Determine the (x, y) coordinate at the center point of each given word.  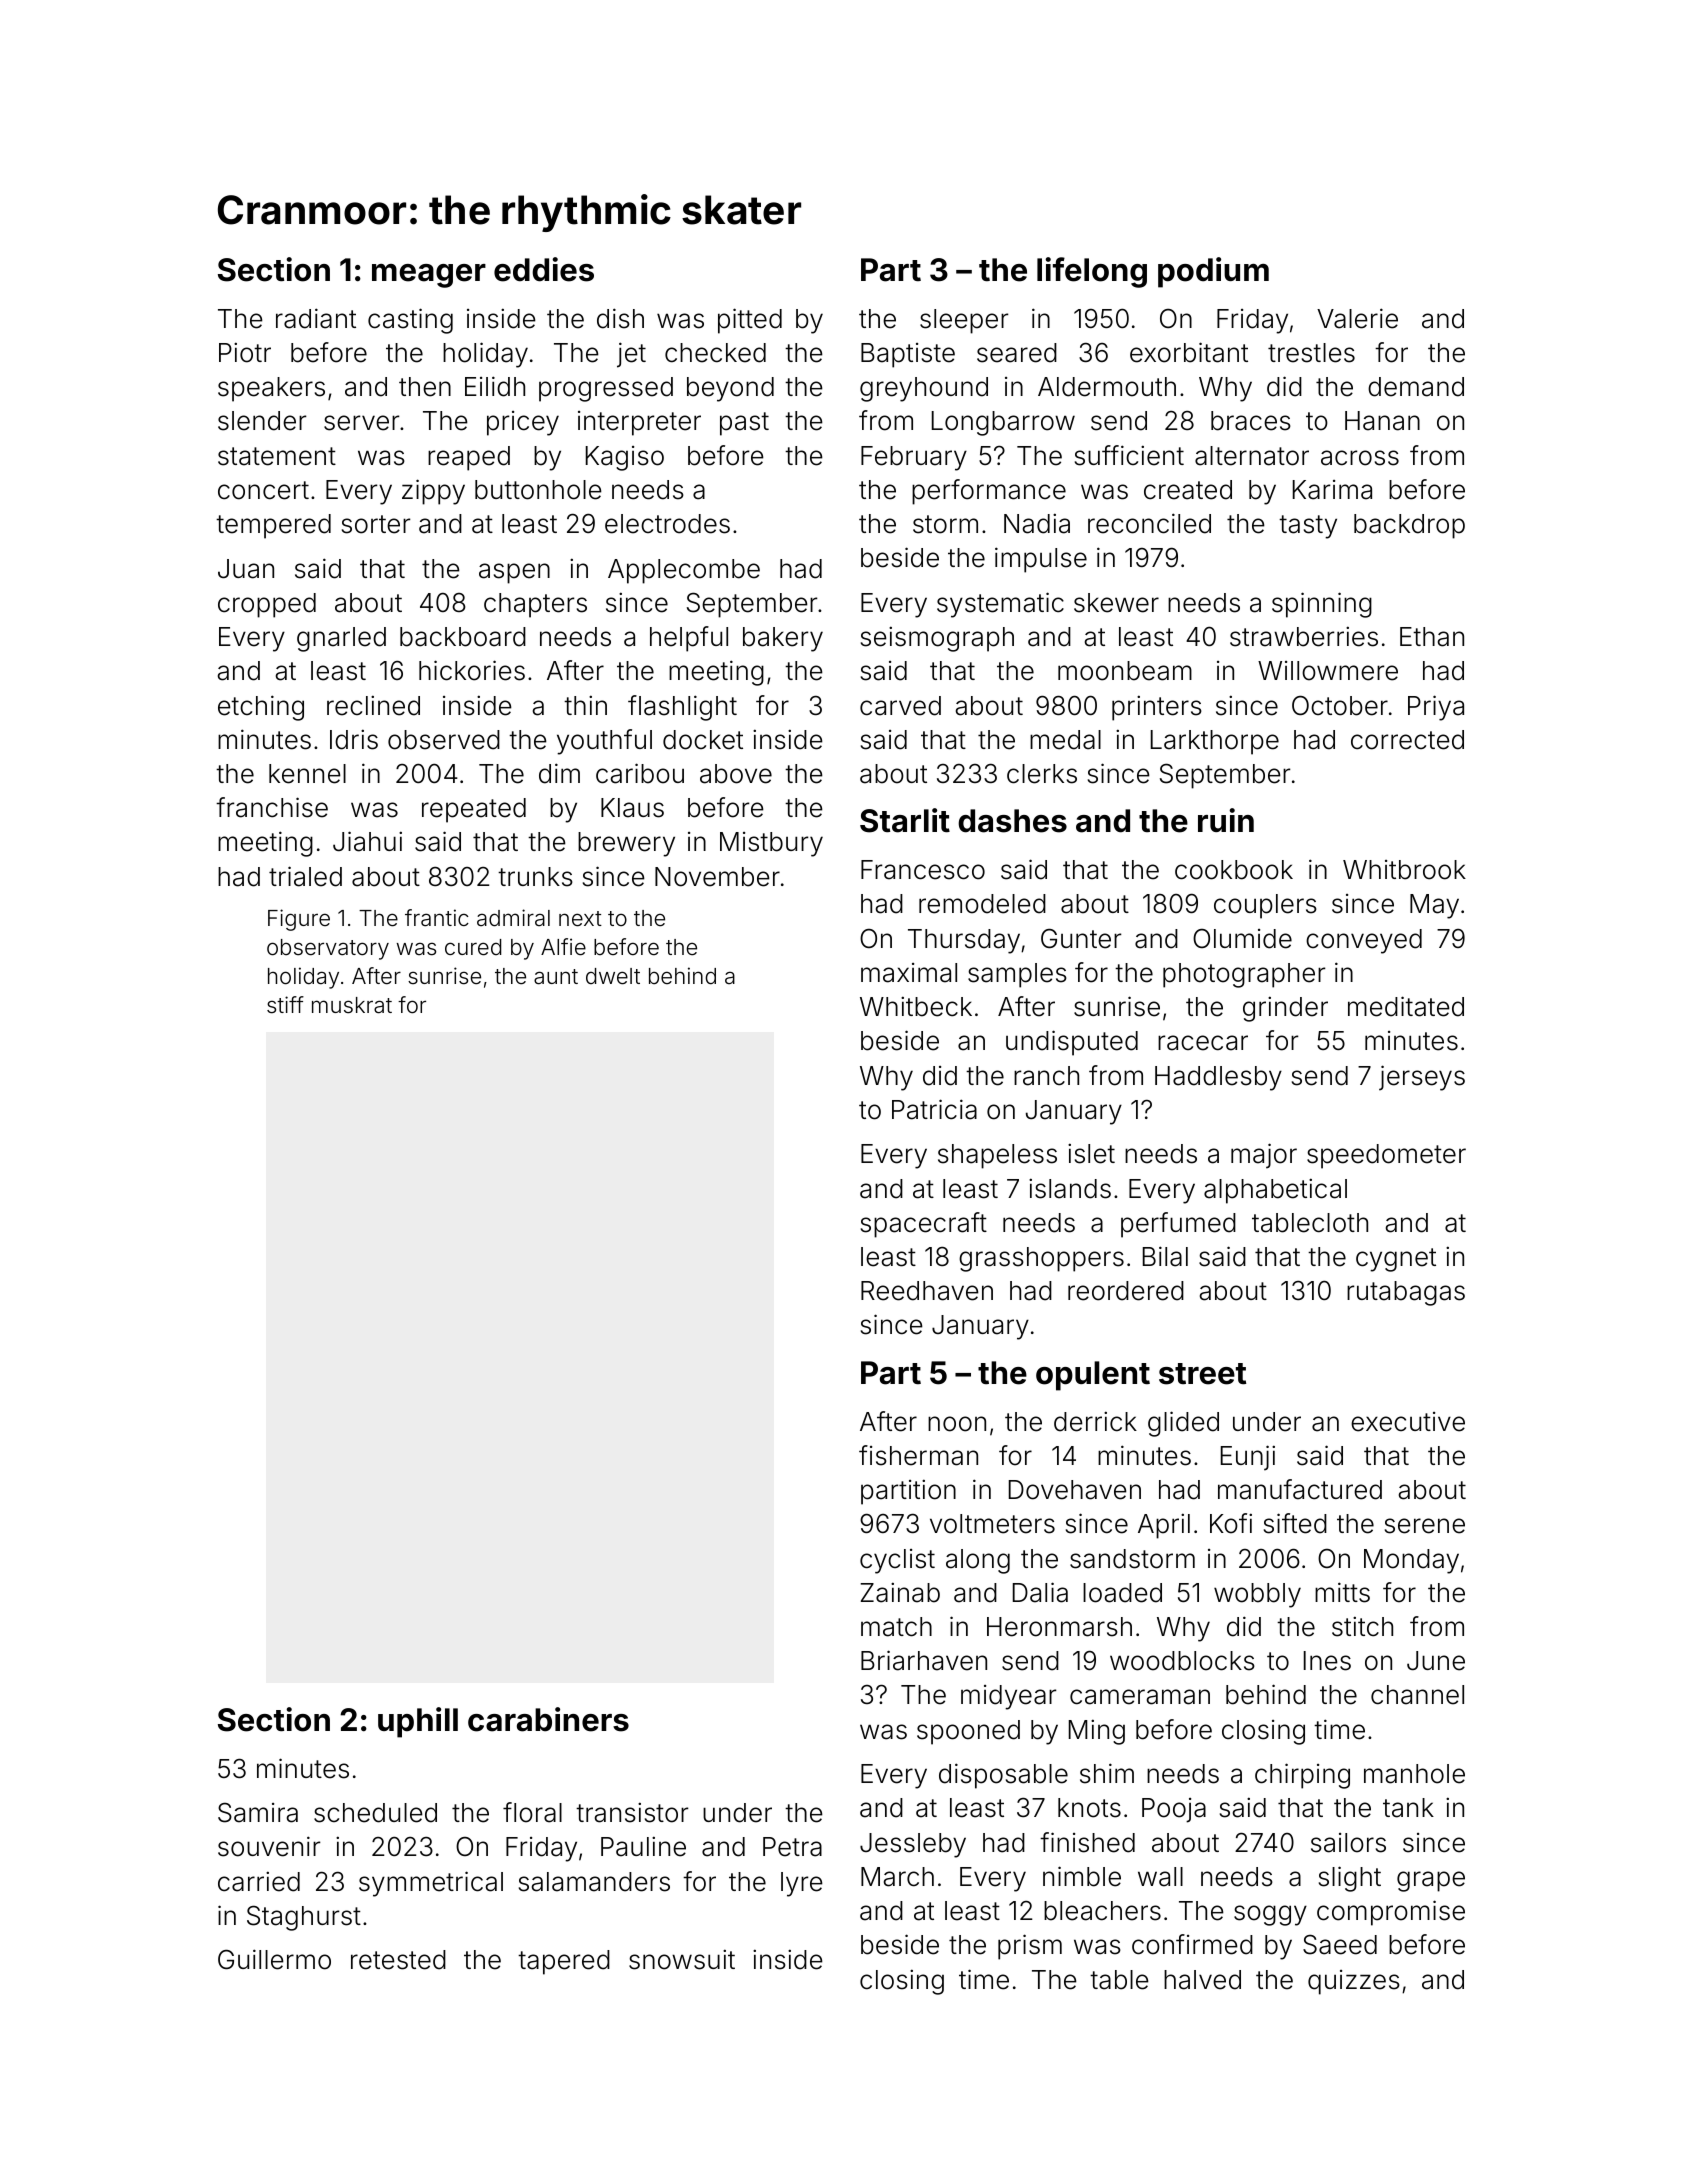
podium (1213, 272)
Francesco (923, 870)
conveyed (1364, 941)
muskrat (352, 1005)
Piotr (245, 352)
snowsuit (682, 1959)
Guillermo (274, 1959)
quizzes (1354, 1982)
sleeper (964, 321)
